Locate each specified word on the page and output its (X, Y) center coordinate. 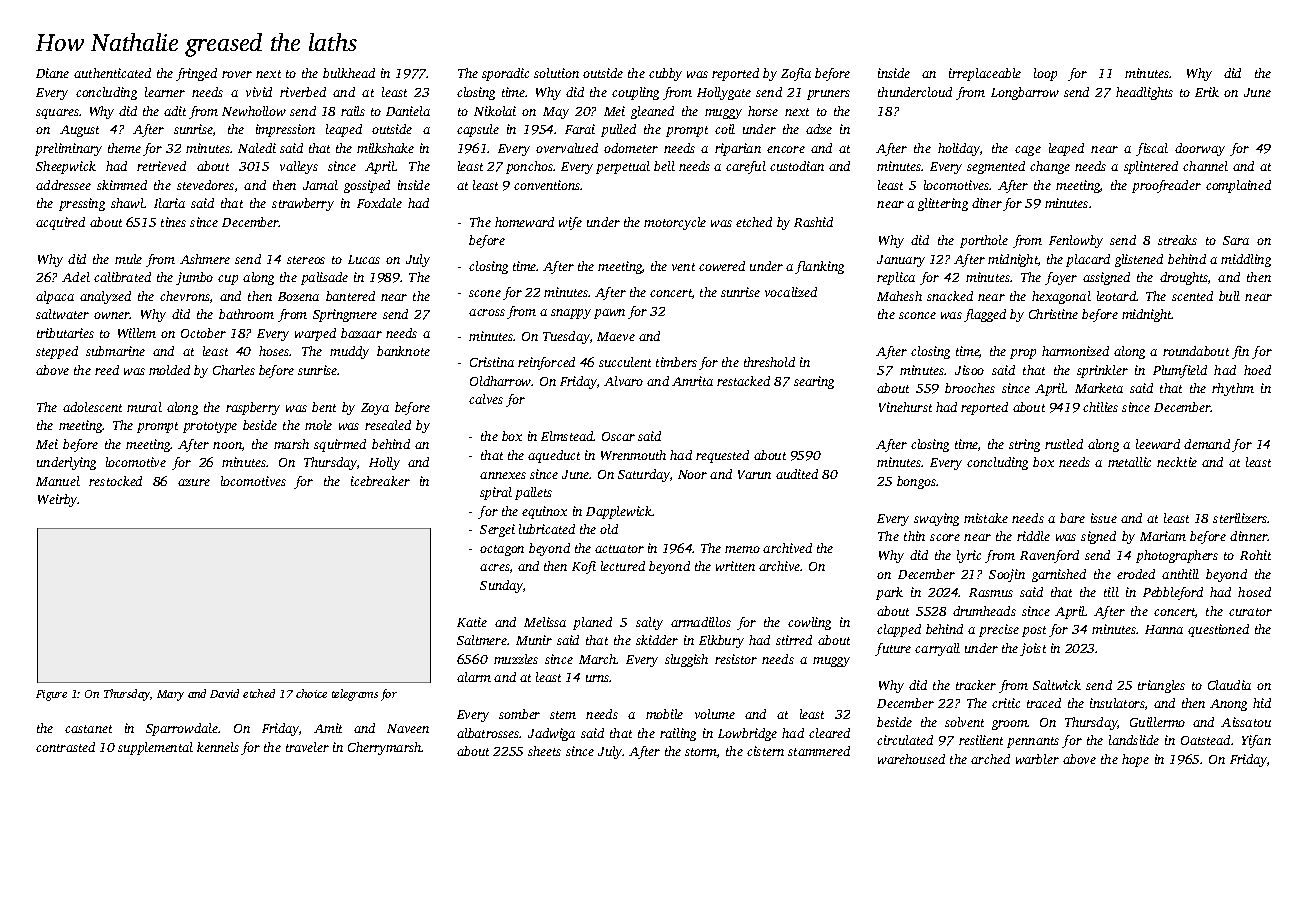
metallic (1129, 462)
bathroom (246, 314)
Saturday (644, 475)
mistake (986, 518)
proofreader (1166, 186)
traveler (307, 747)
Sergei (497, 530)
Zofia (796, 74)
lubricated (547, 529)
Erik (1207, 92)
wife (570, 223)
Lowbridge (747, 734)
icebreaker (380, 481)
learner (165, 92)
